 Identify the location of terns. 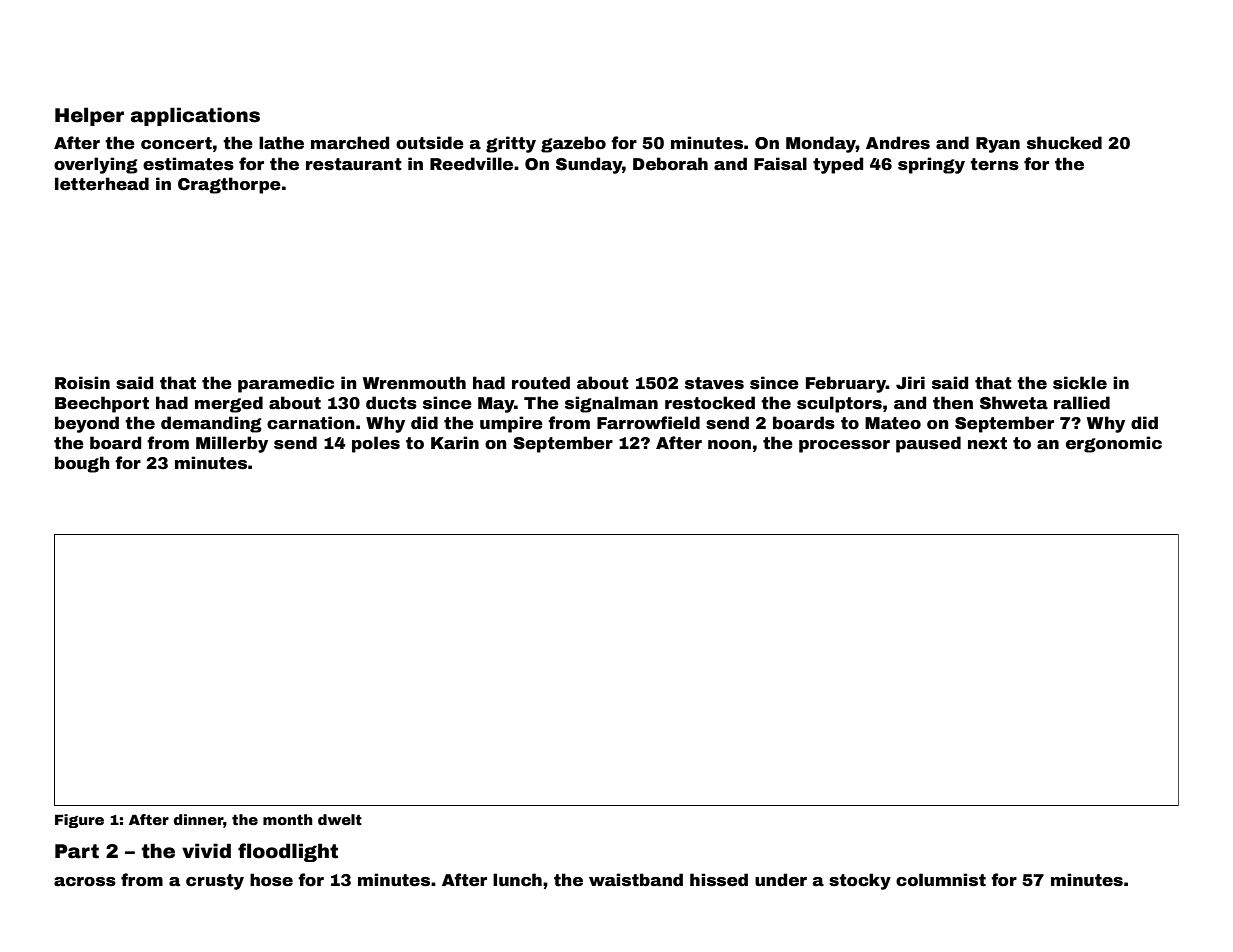
(994, 164).
